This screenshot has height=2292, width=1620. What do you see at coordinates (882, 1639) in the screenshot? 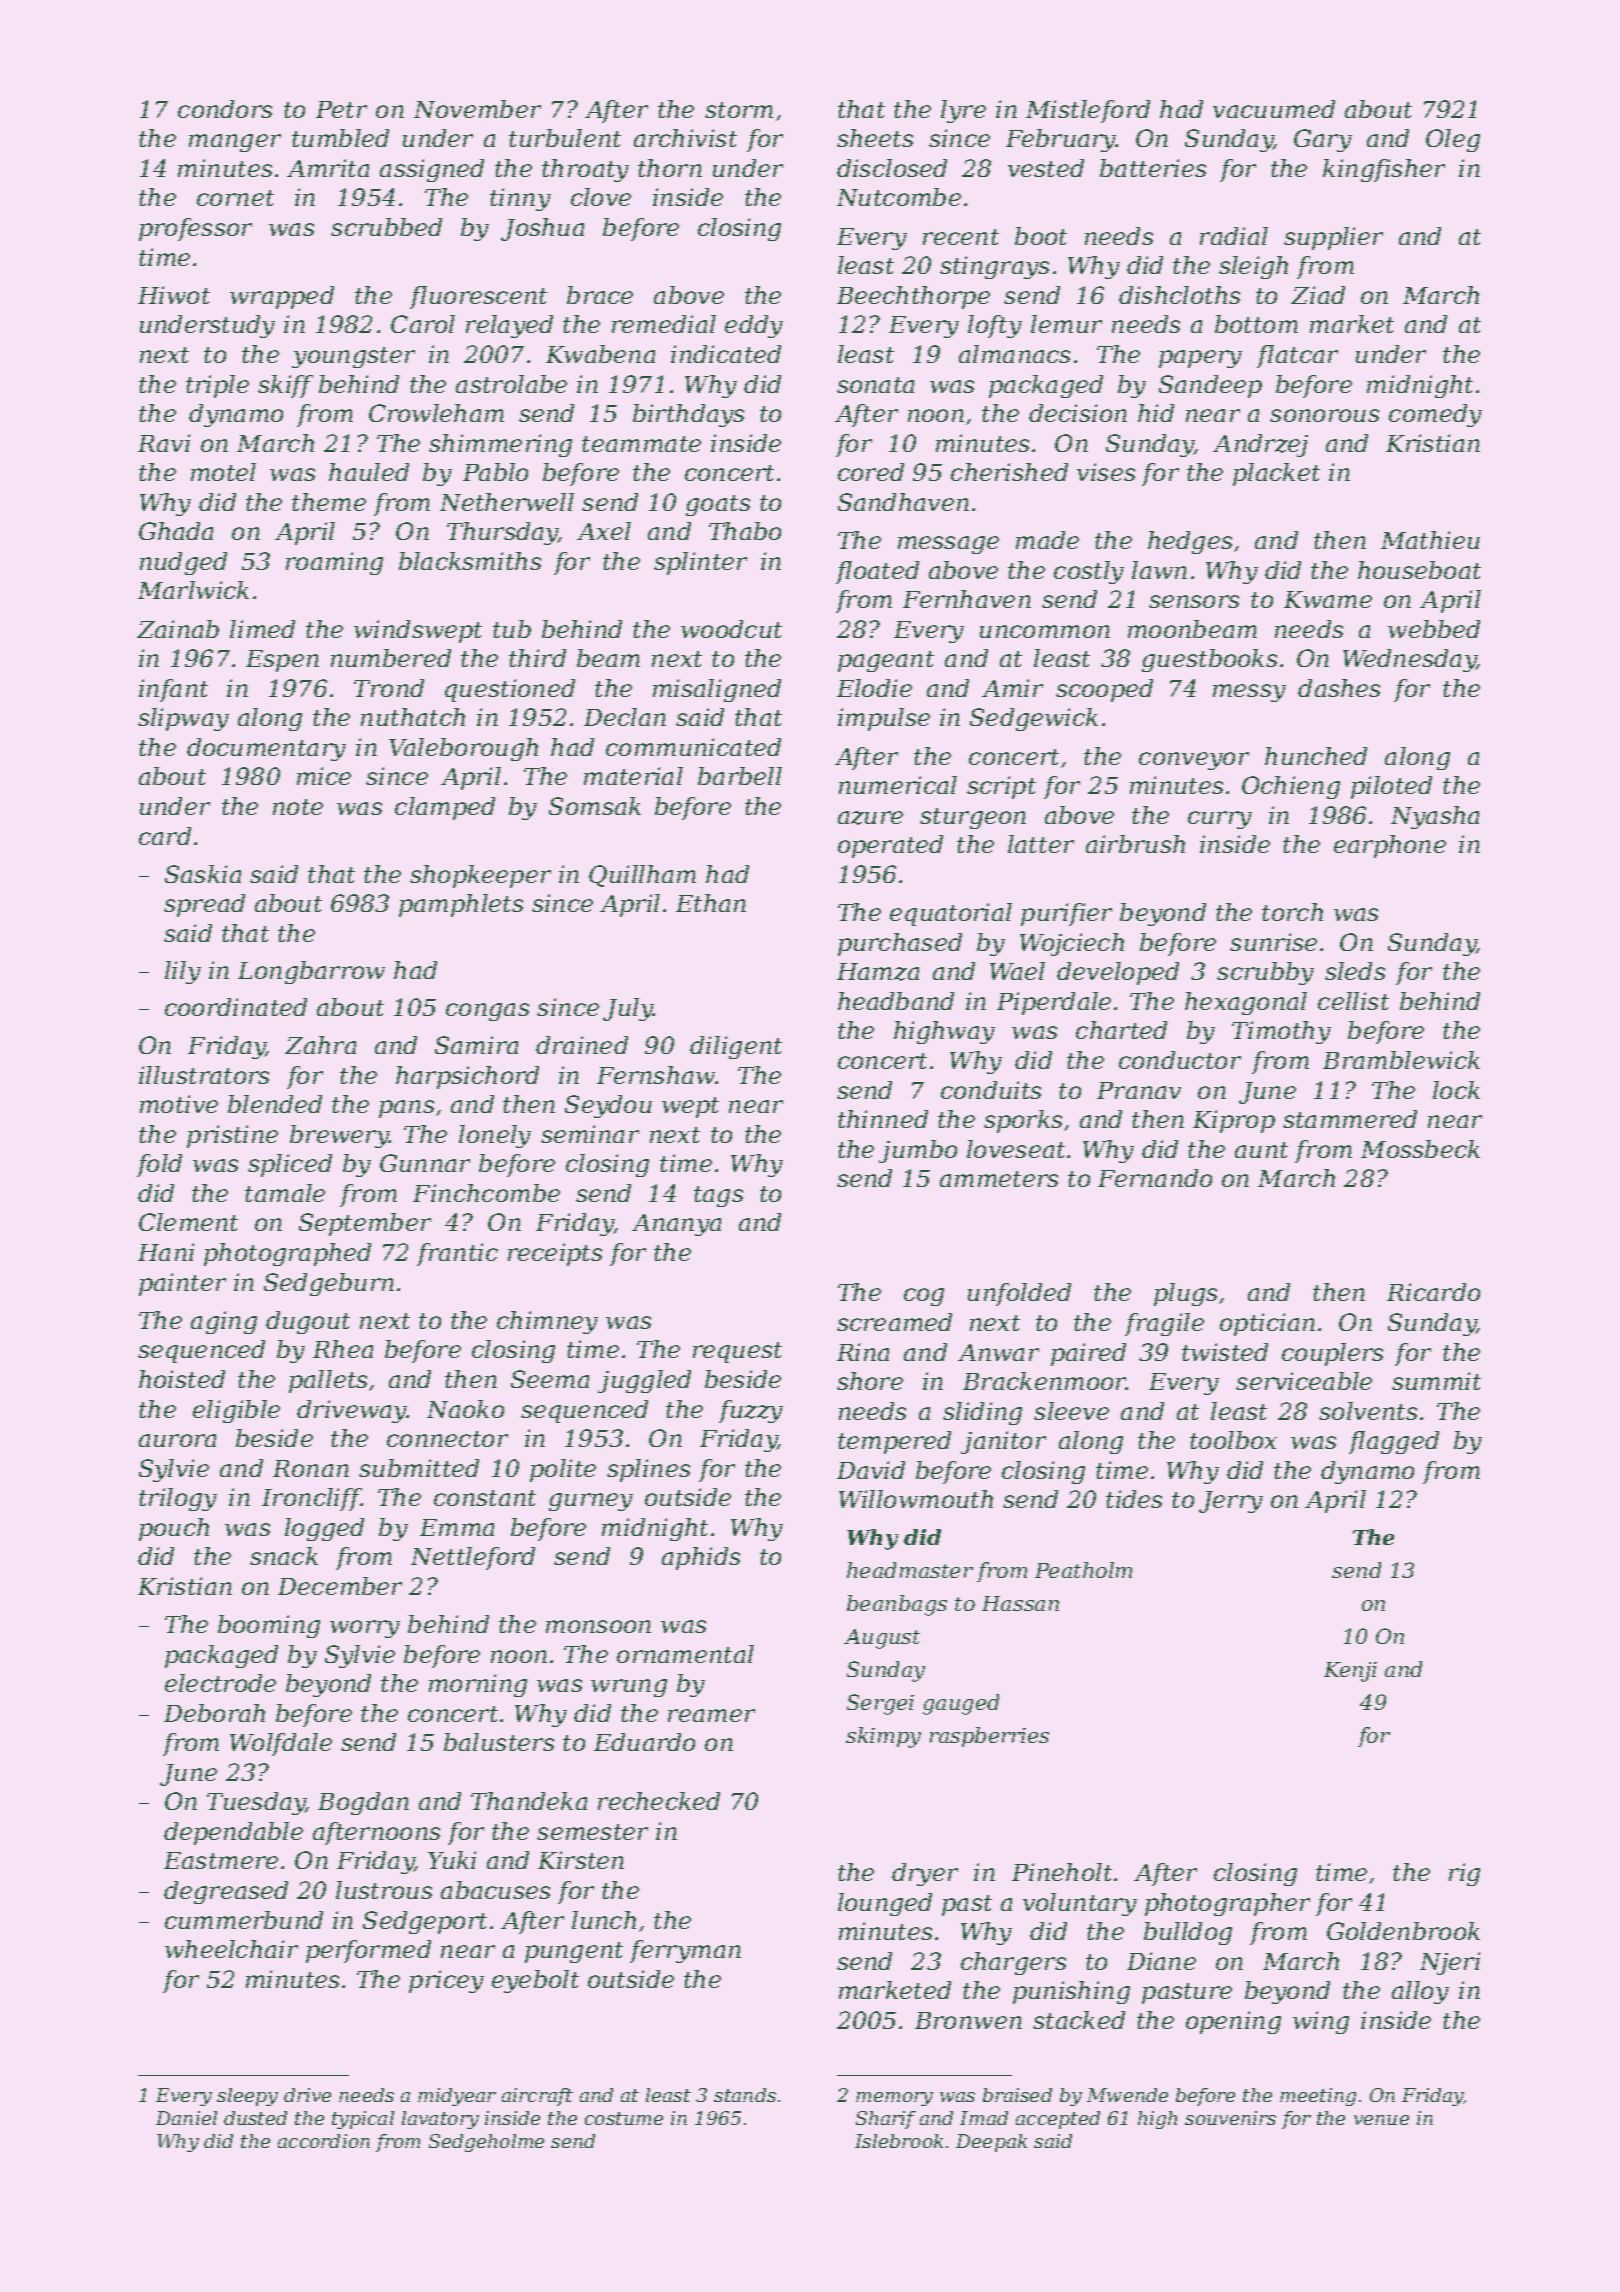
I see `August` at bounding box center [882, 1639].
